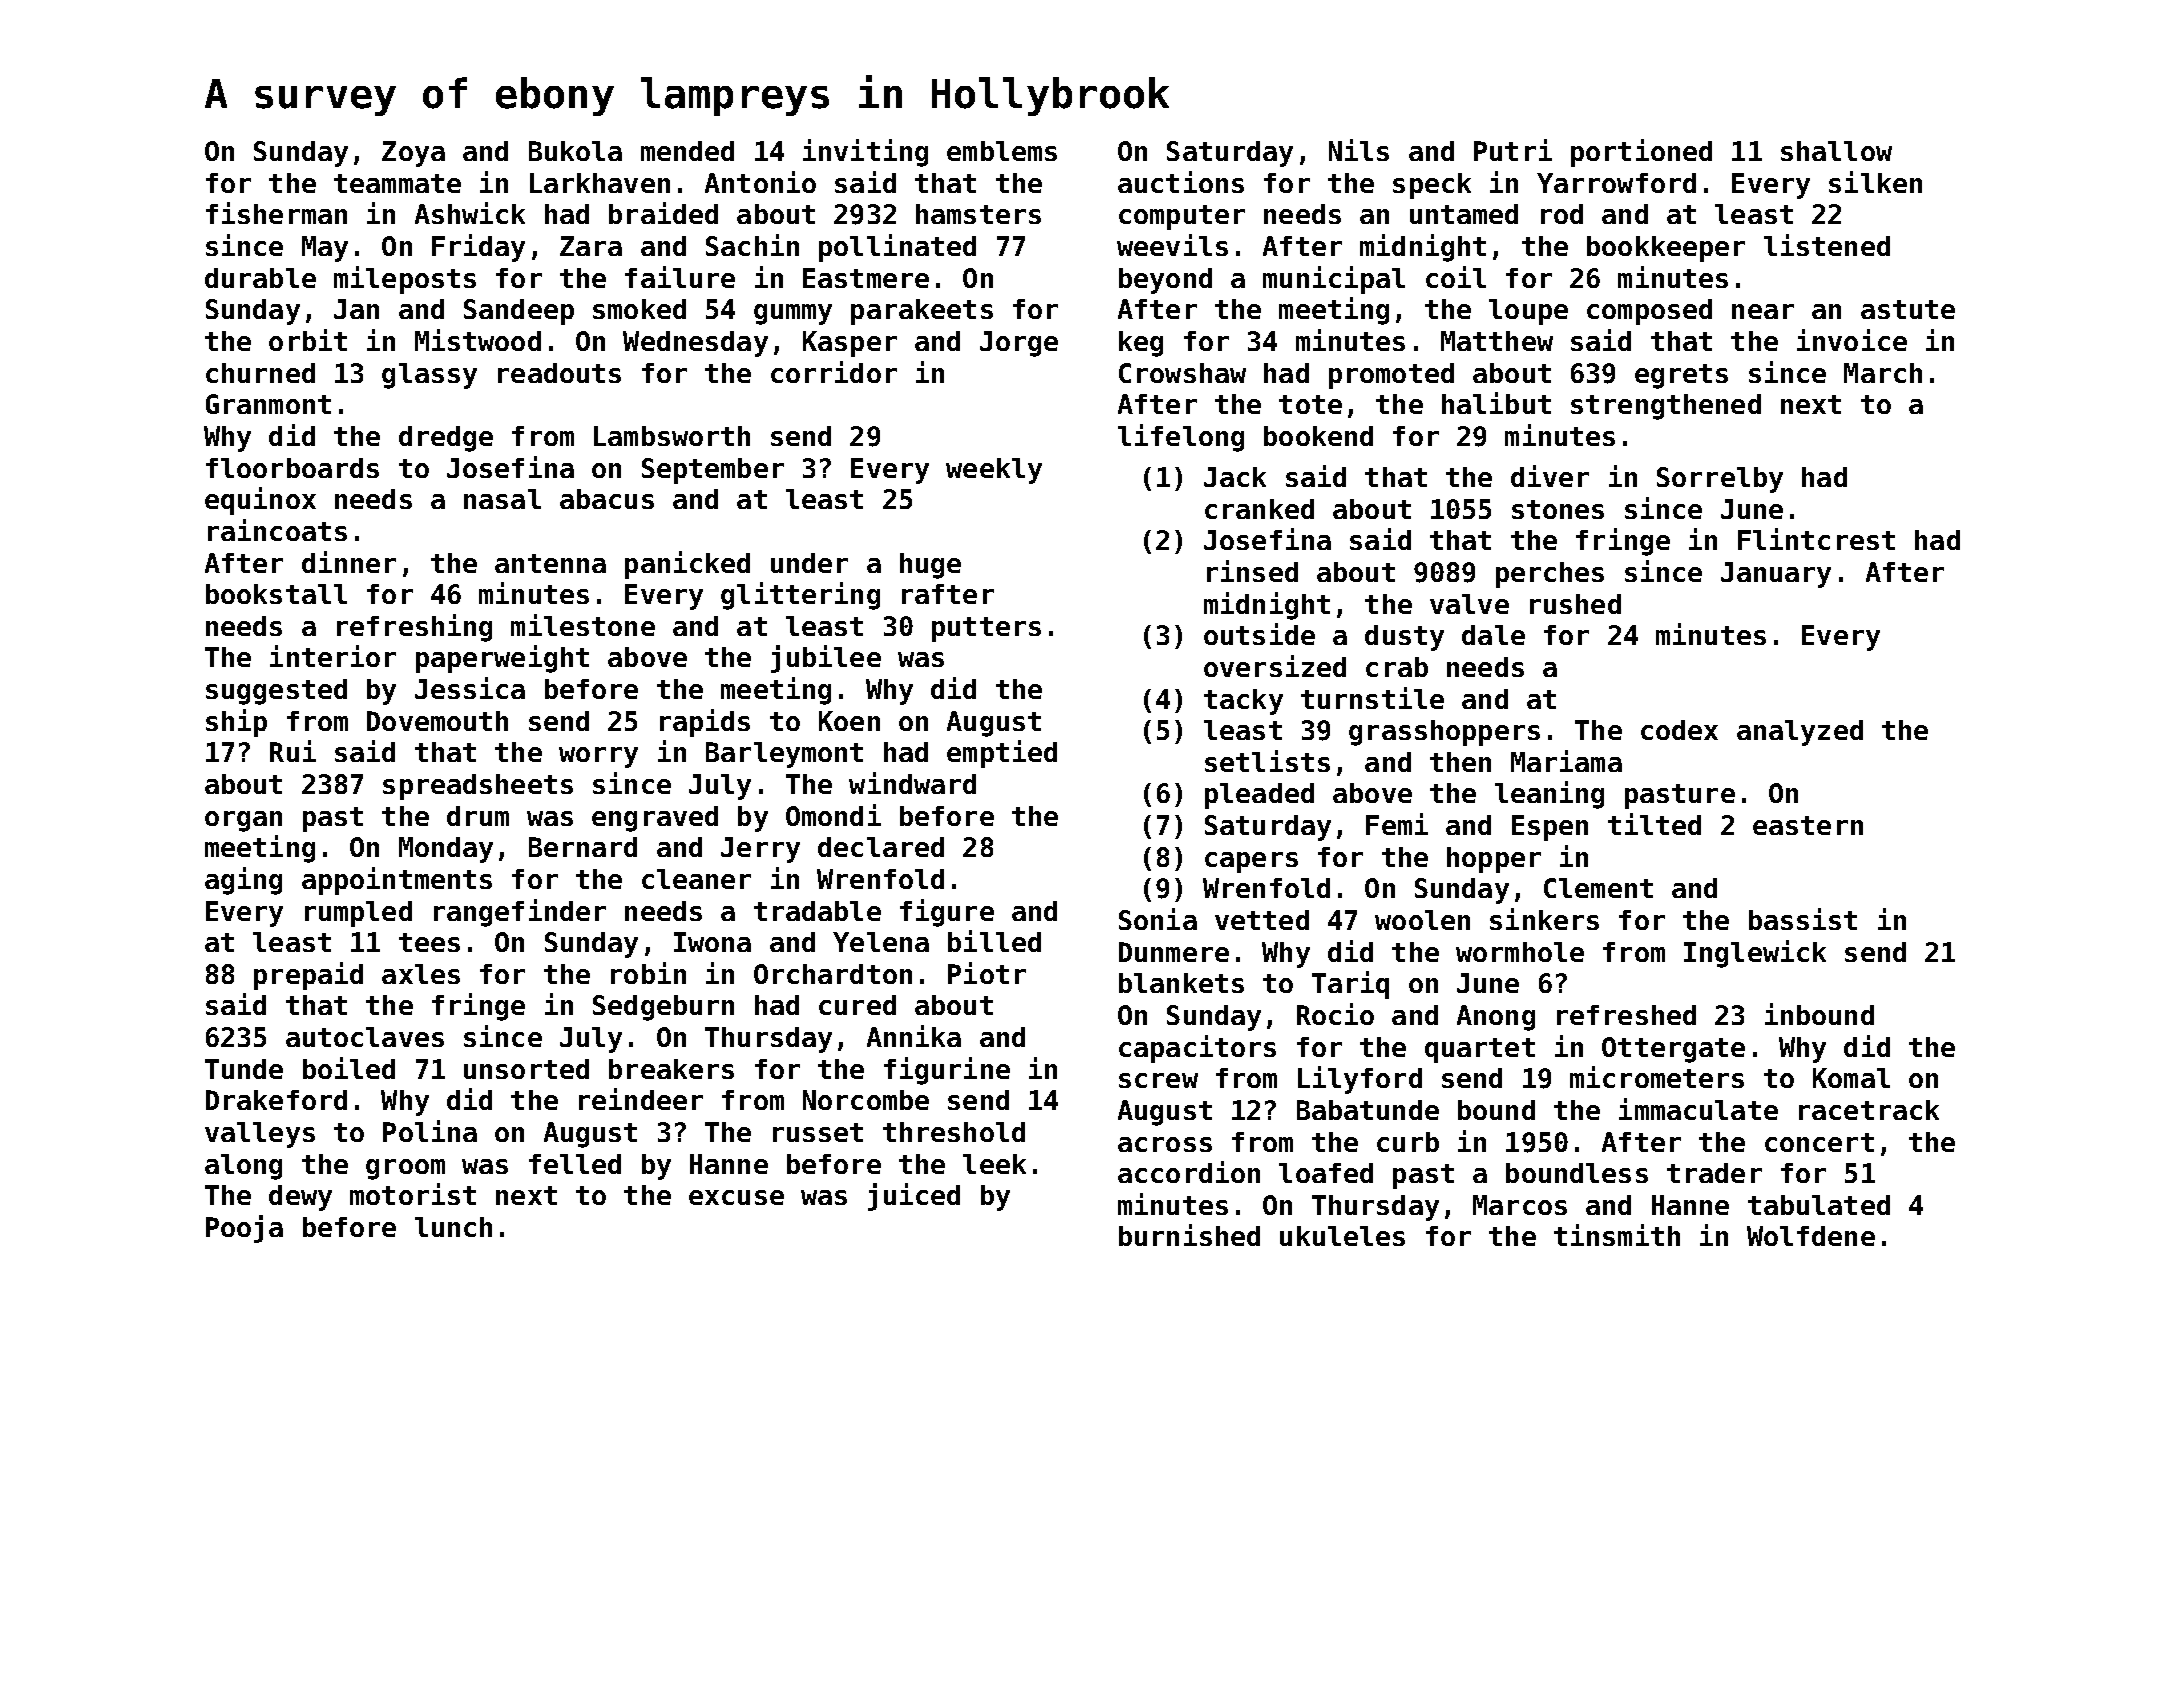 The height and width of the screenshot is (1683, 2178). Describe the element at coordinates (260, 278) in the screenshot. I see `durable` at that location.
